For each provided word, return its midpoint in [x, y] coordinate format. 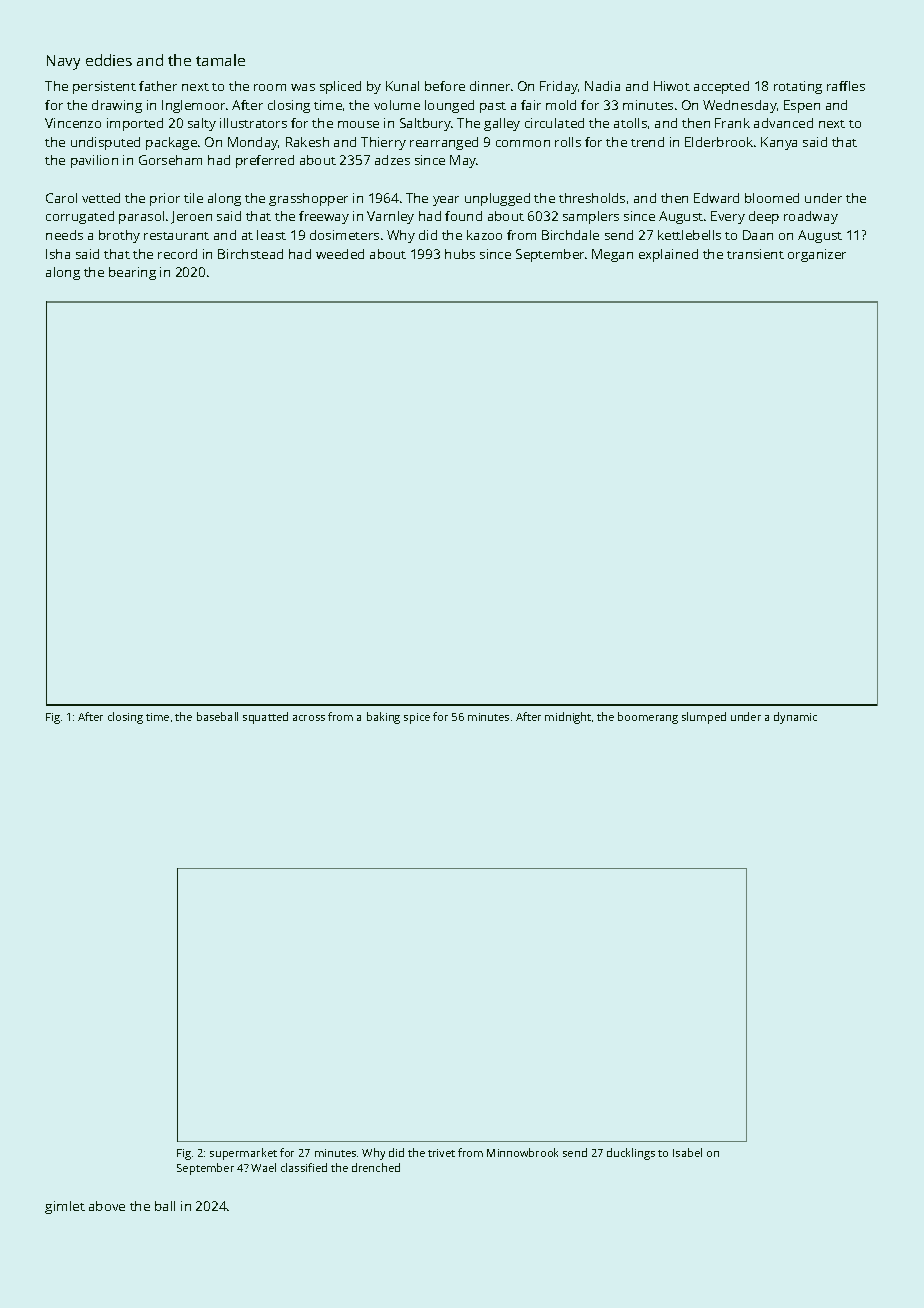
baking [383, 718]
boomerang [648, 718]
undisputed [105, 143]
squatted [265, 718]
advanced [783, 123]
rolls [568, 142]
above [107, 1206]
